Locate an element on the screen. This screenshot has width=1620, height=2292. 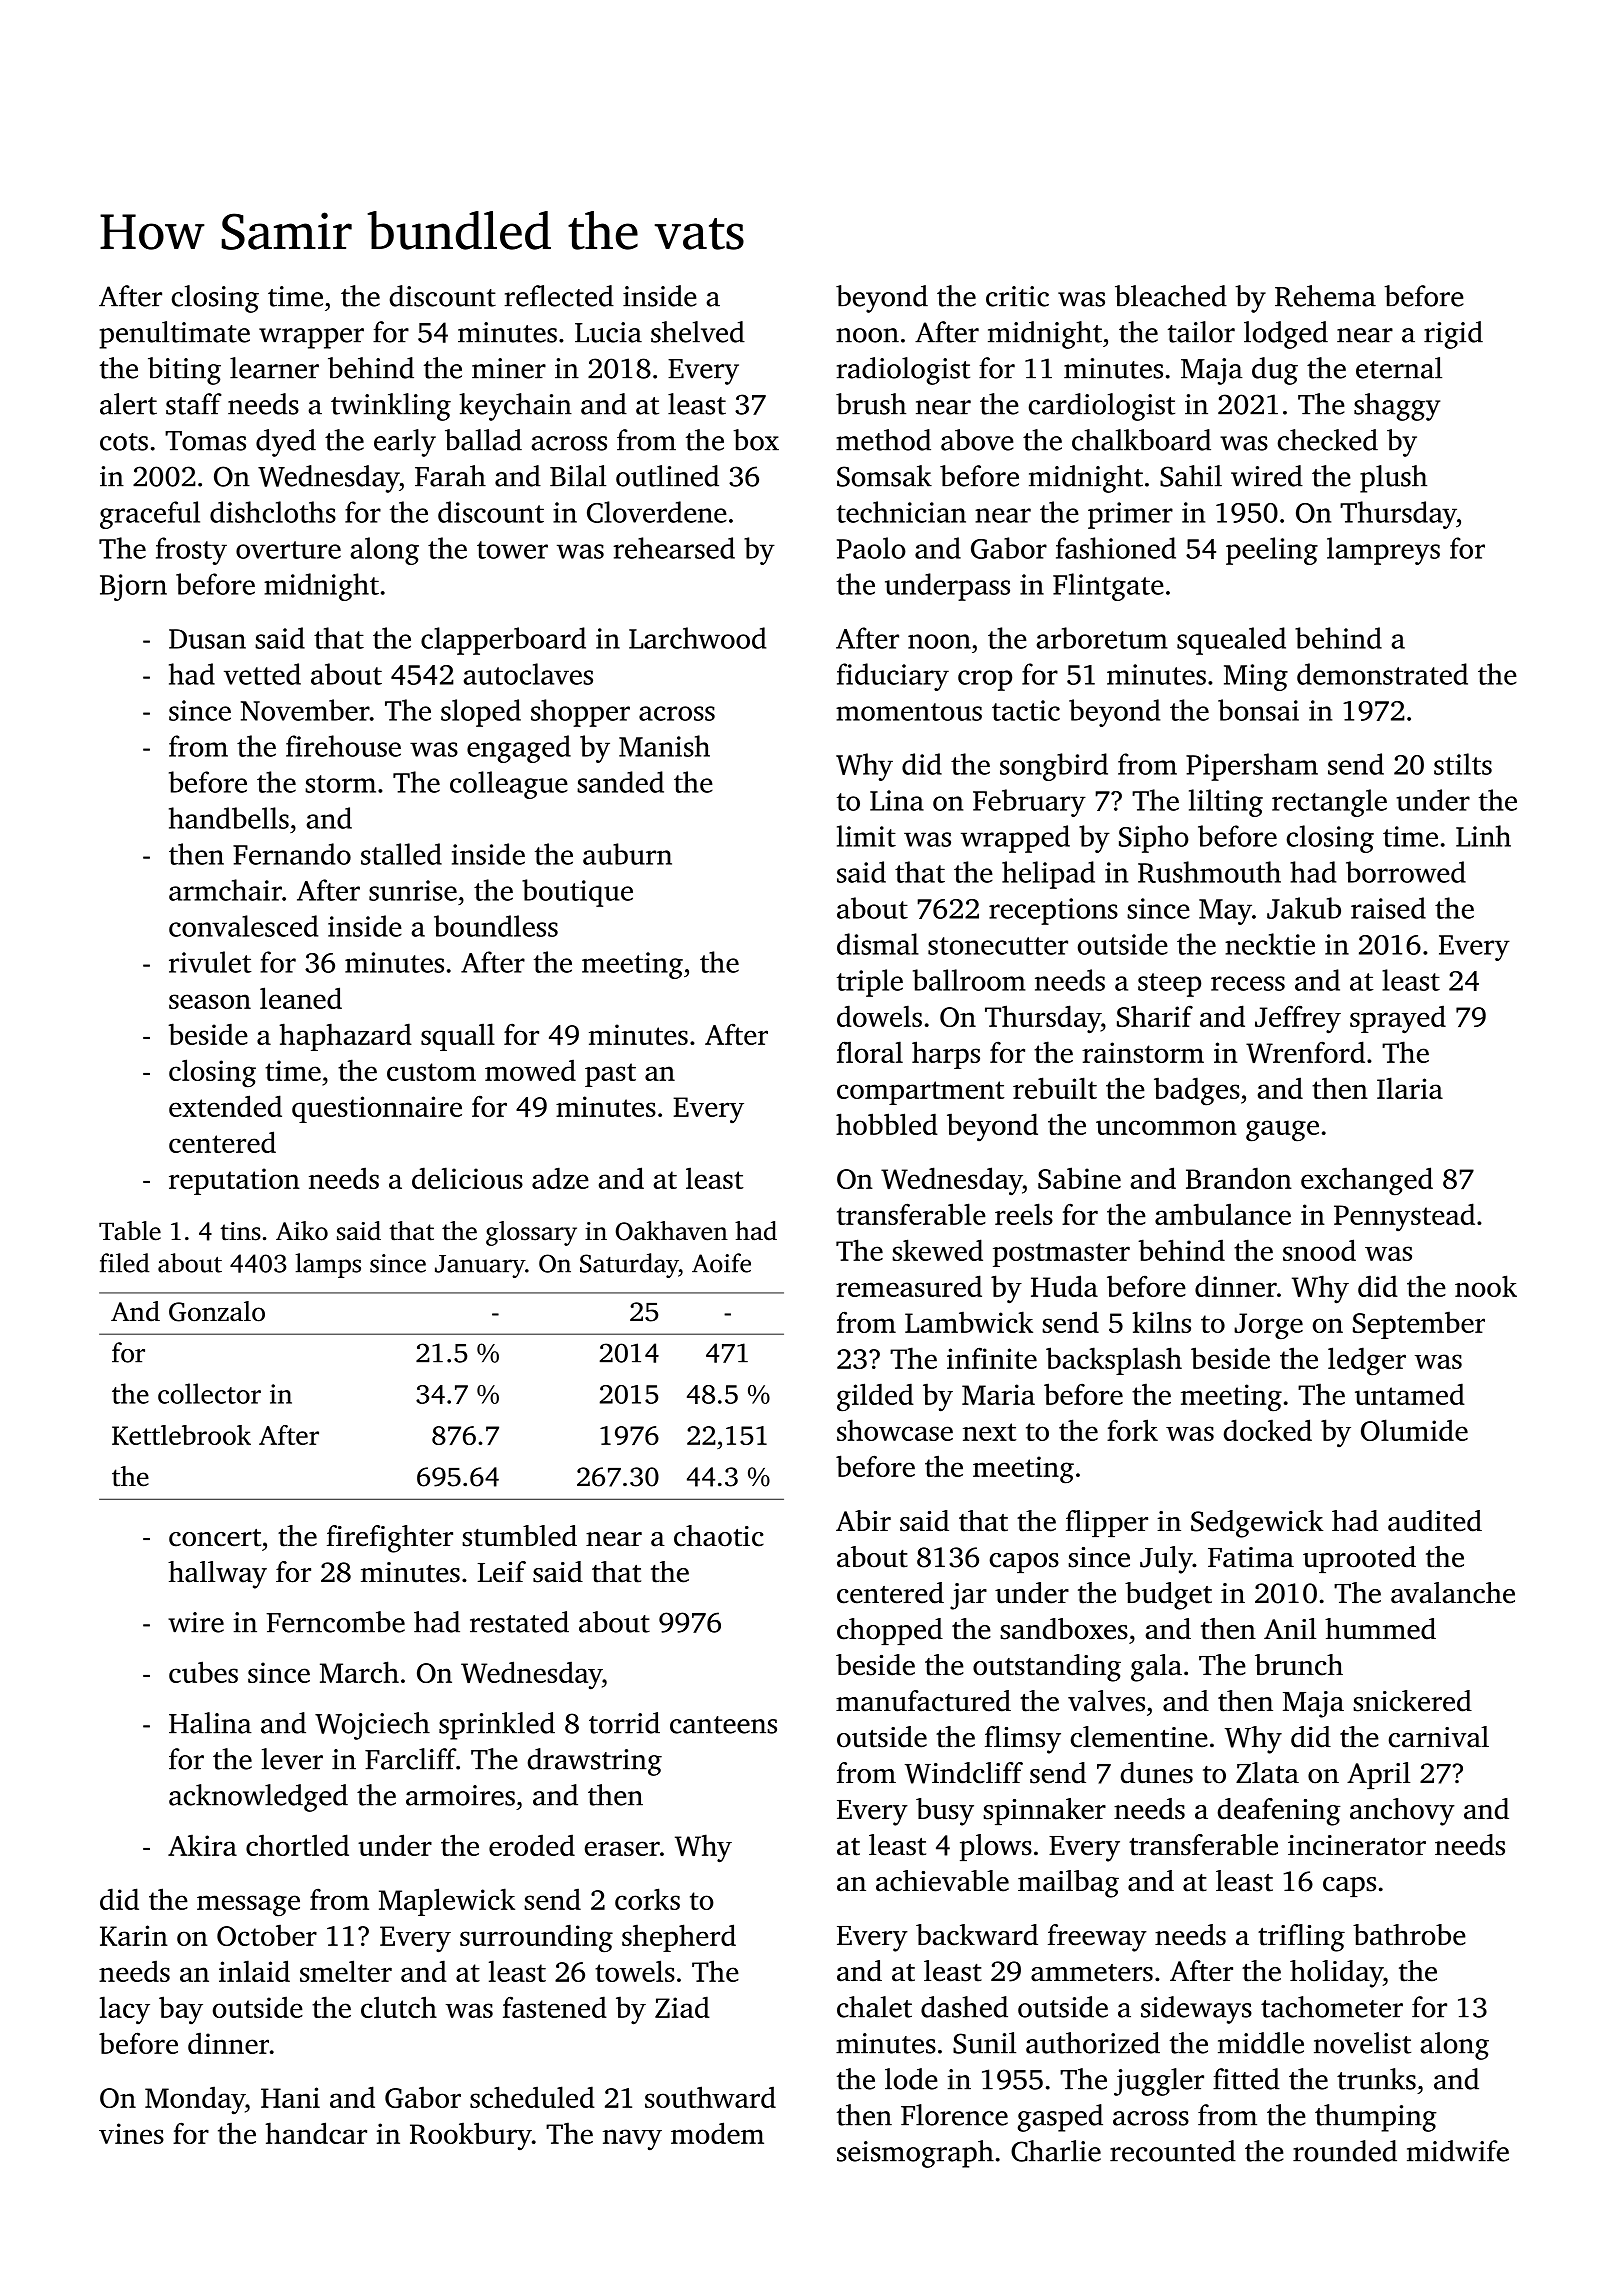
Larchwood is located at coordinates (697, 638).
